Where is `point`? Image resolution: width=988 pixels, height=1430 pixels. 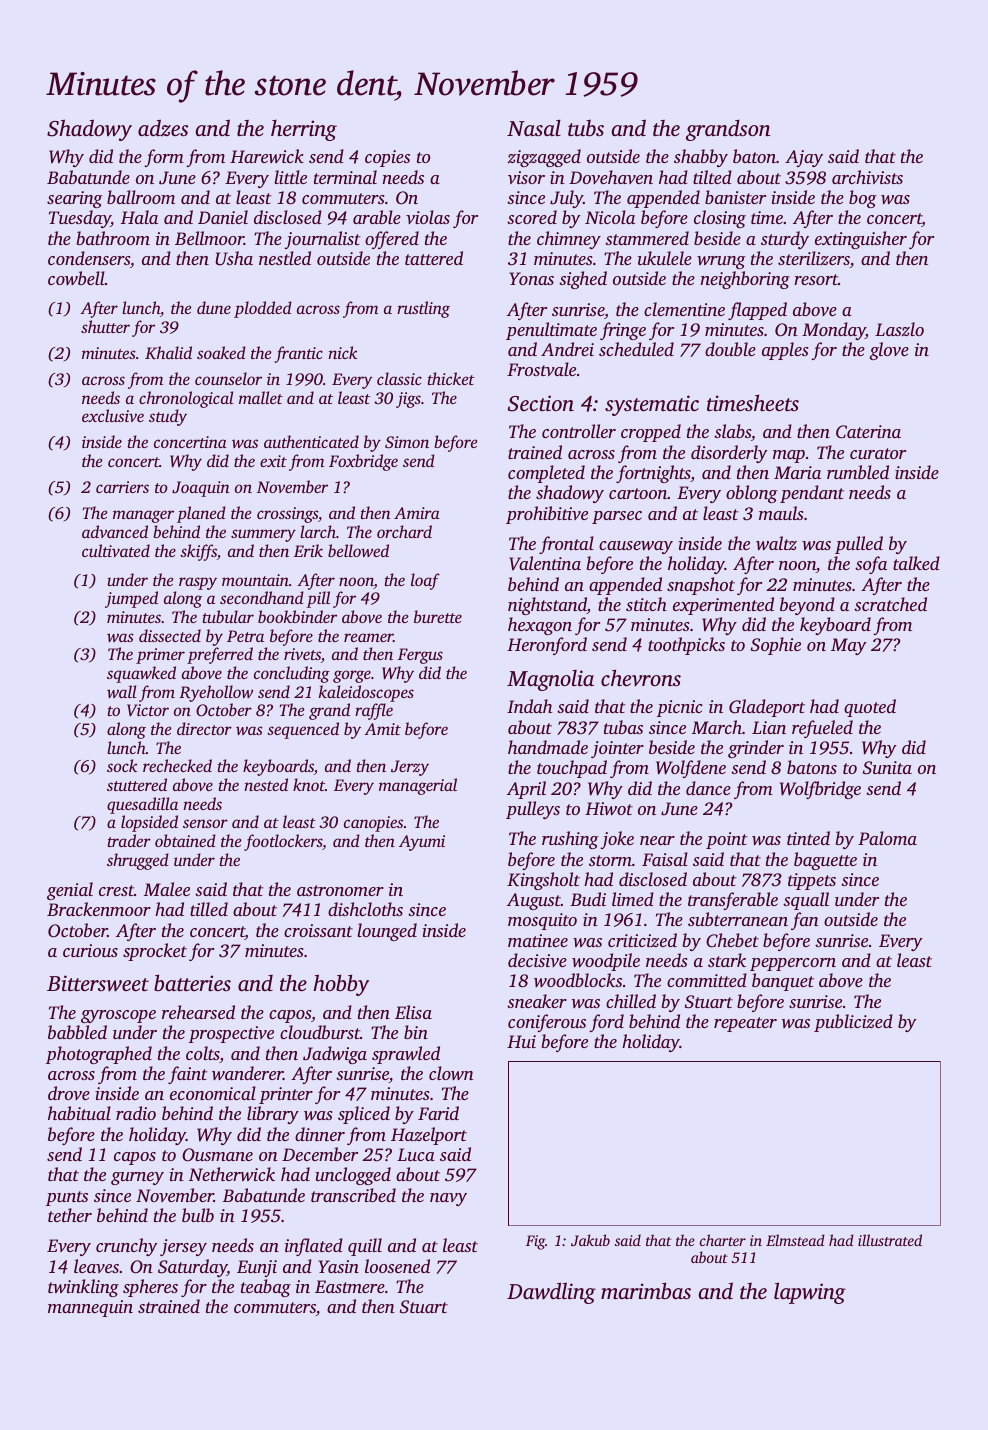
point is located at coordinates (727, 840).
